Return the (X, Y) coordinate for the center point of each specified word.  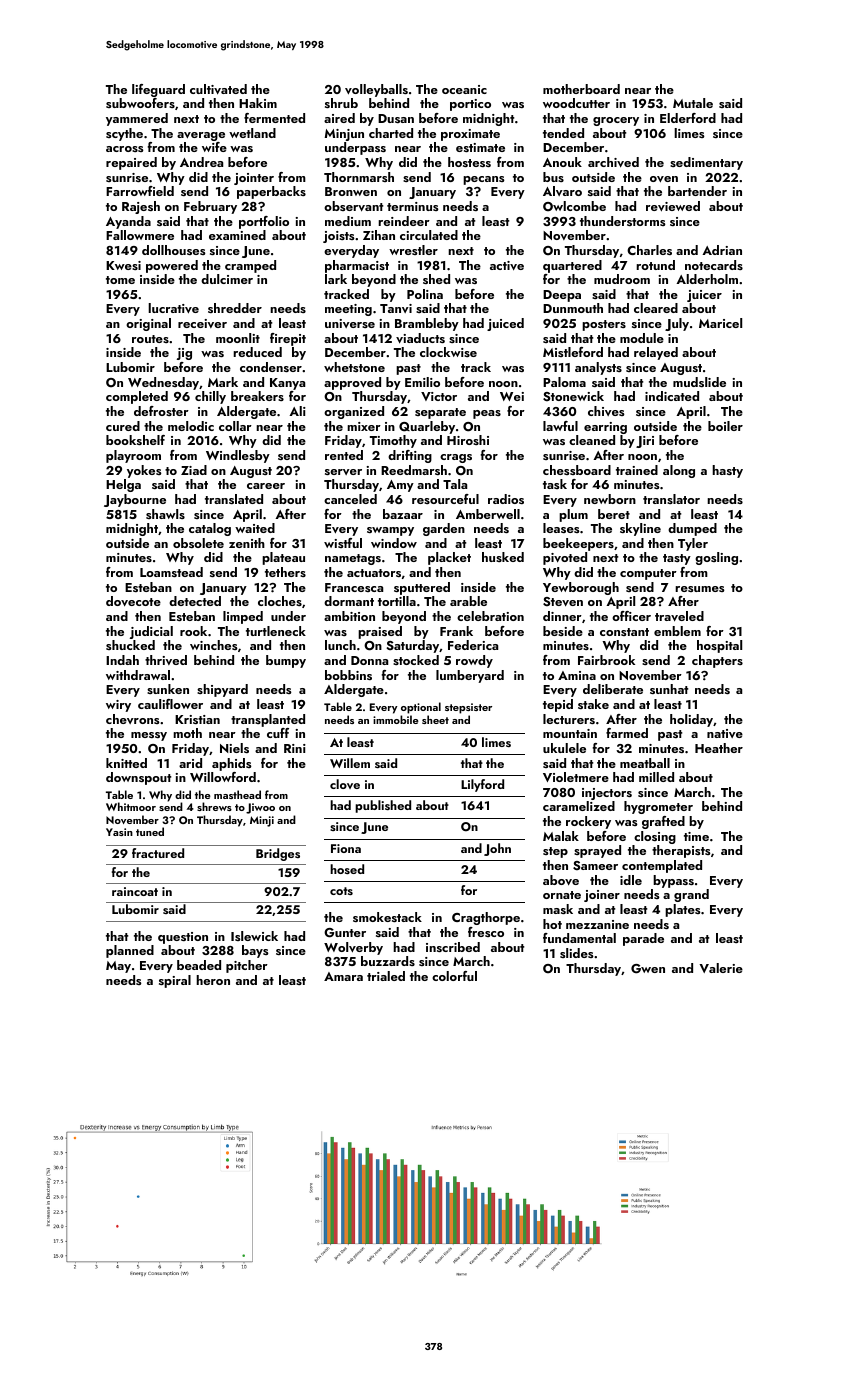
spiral (175, 981)
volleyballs (376, 90)
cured (123, 426)
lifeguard (158, 90)
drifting (410, 456)
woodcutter (576, 103)
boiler (725, 426)
